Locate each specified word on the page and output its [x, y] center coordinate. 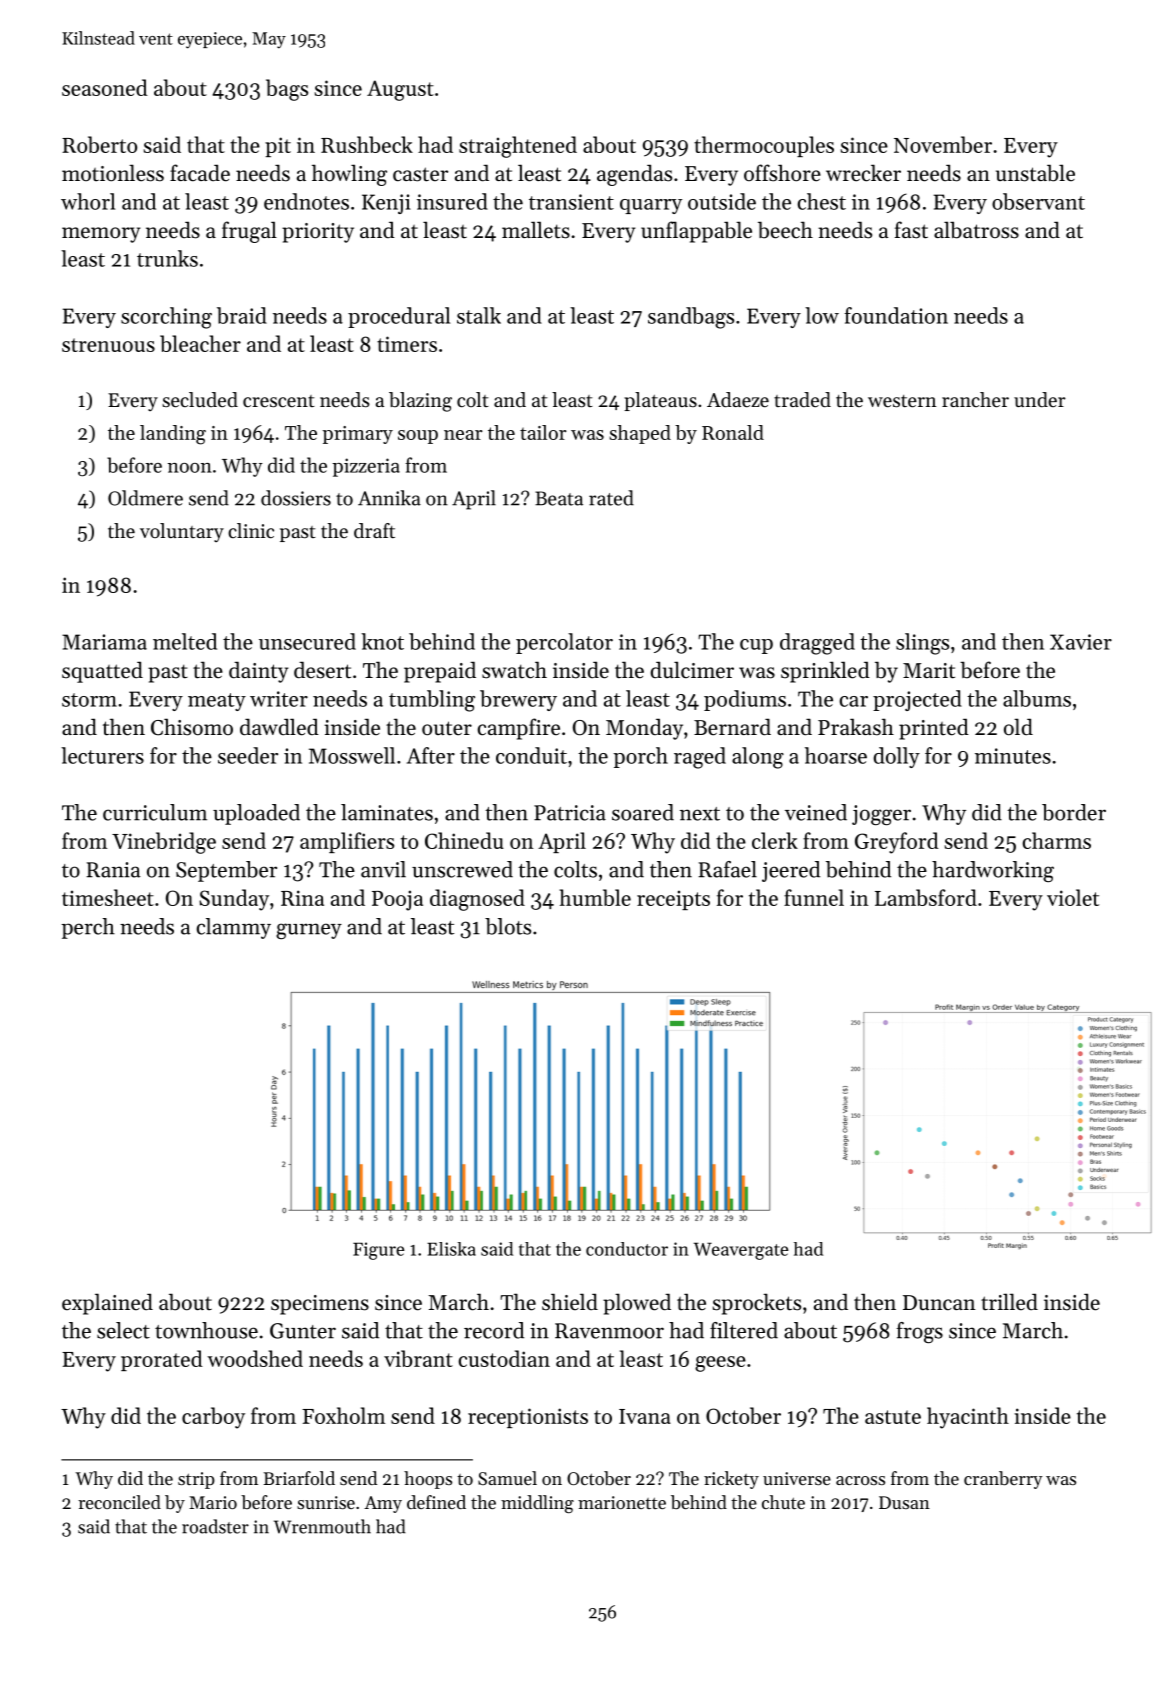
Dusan [904, 1502]
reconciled [119, 1502]
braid [242, 315]
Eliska [451, 1249]
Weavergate [741, 1251]
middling [537, 1504]
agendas [634, 175]
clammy [234, 928]
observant [1038, 201]
